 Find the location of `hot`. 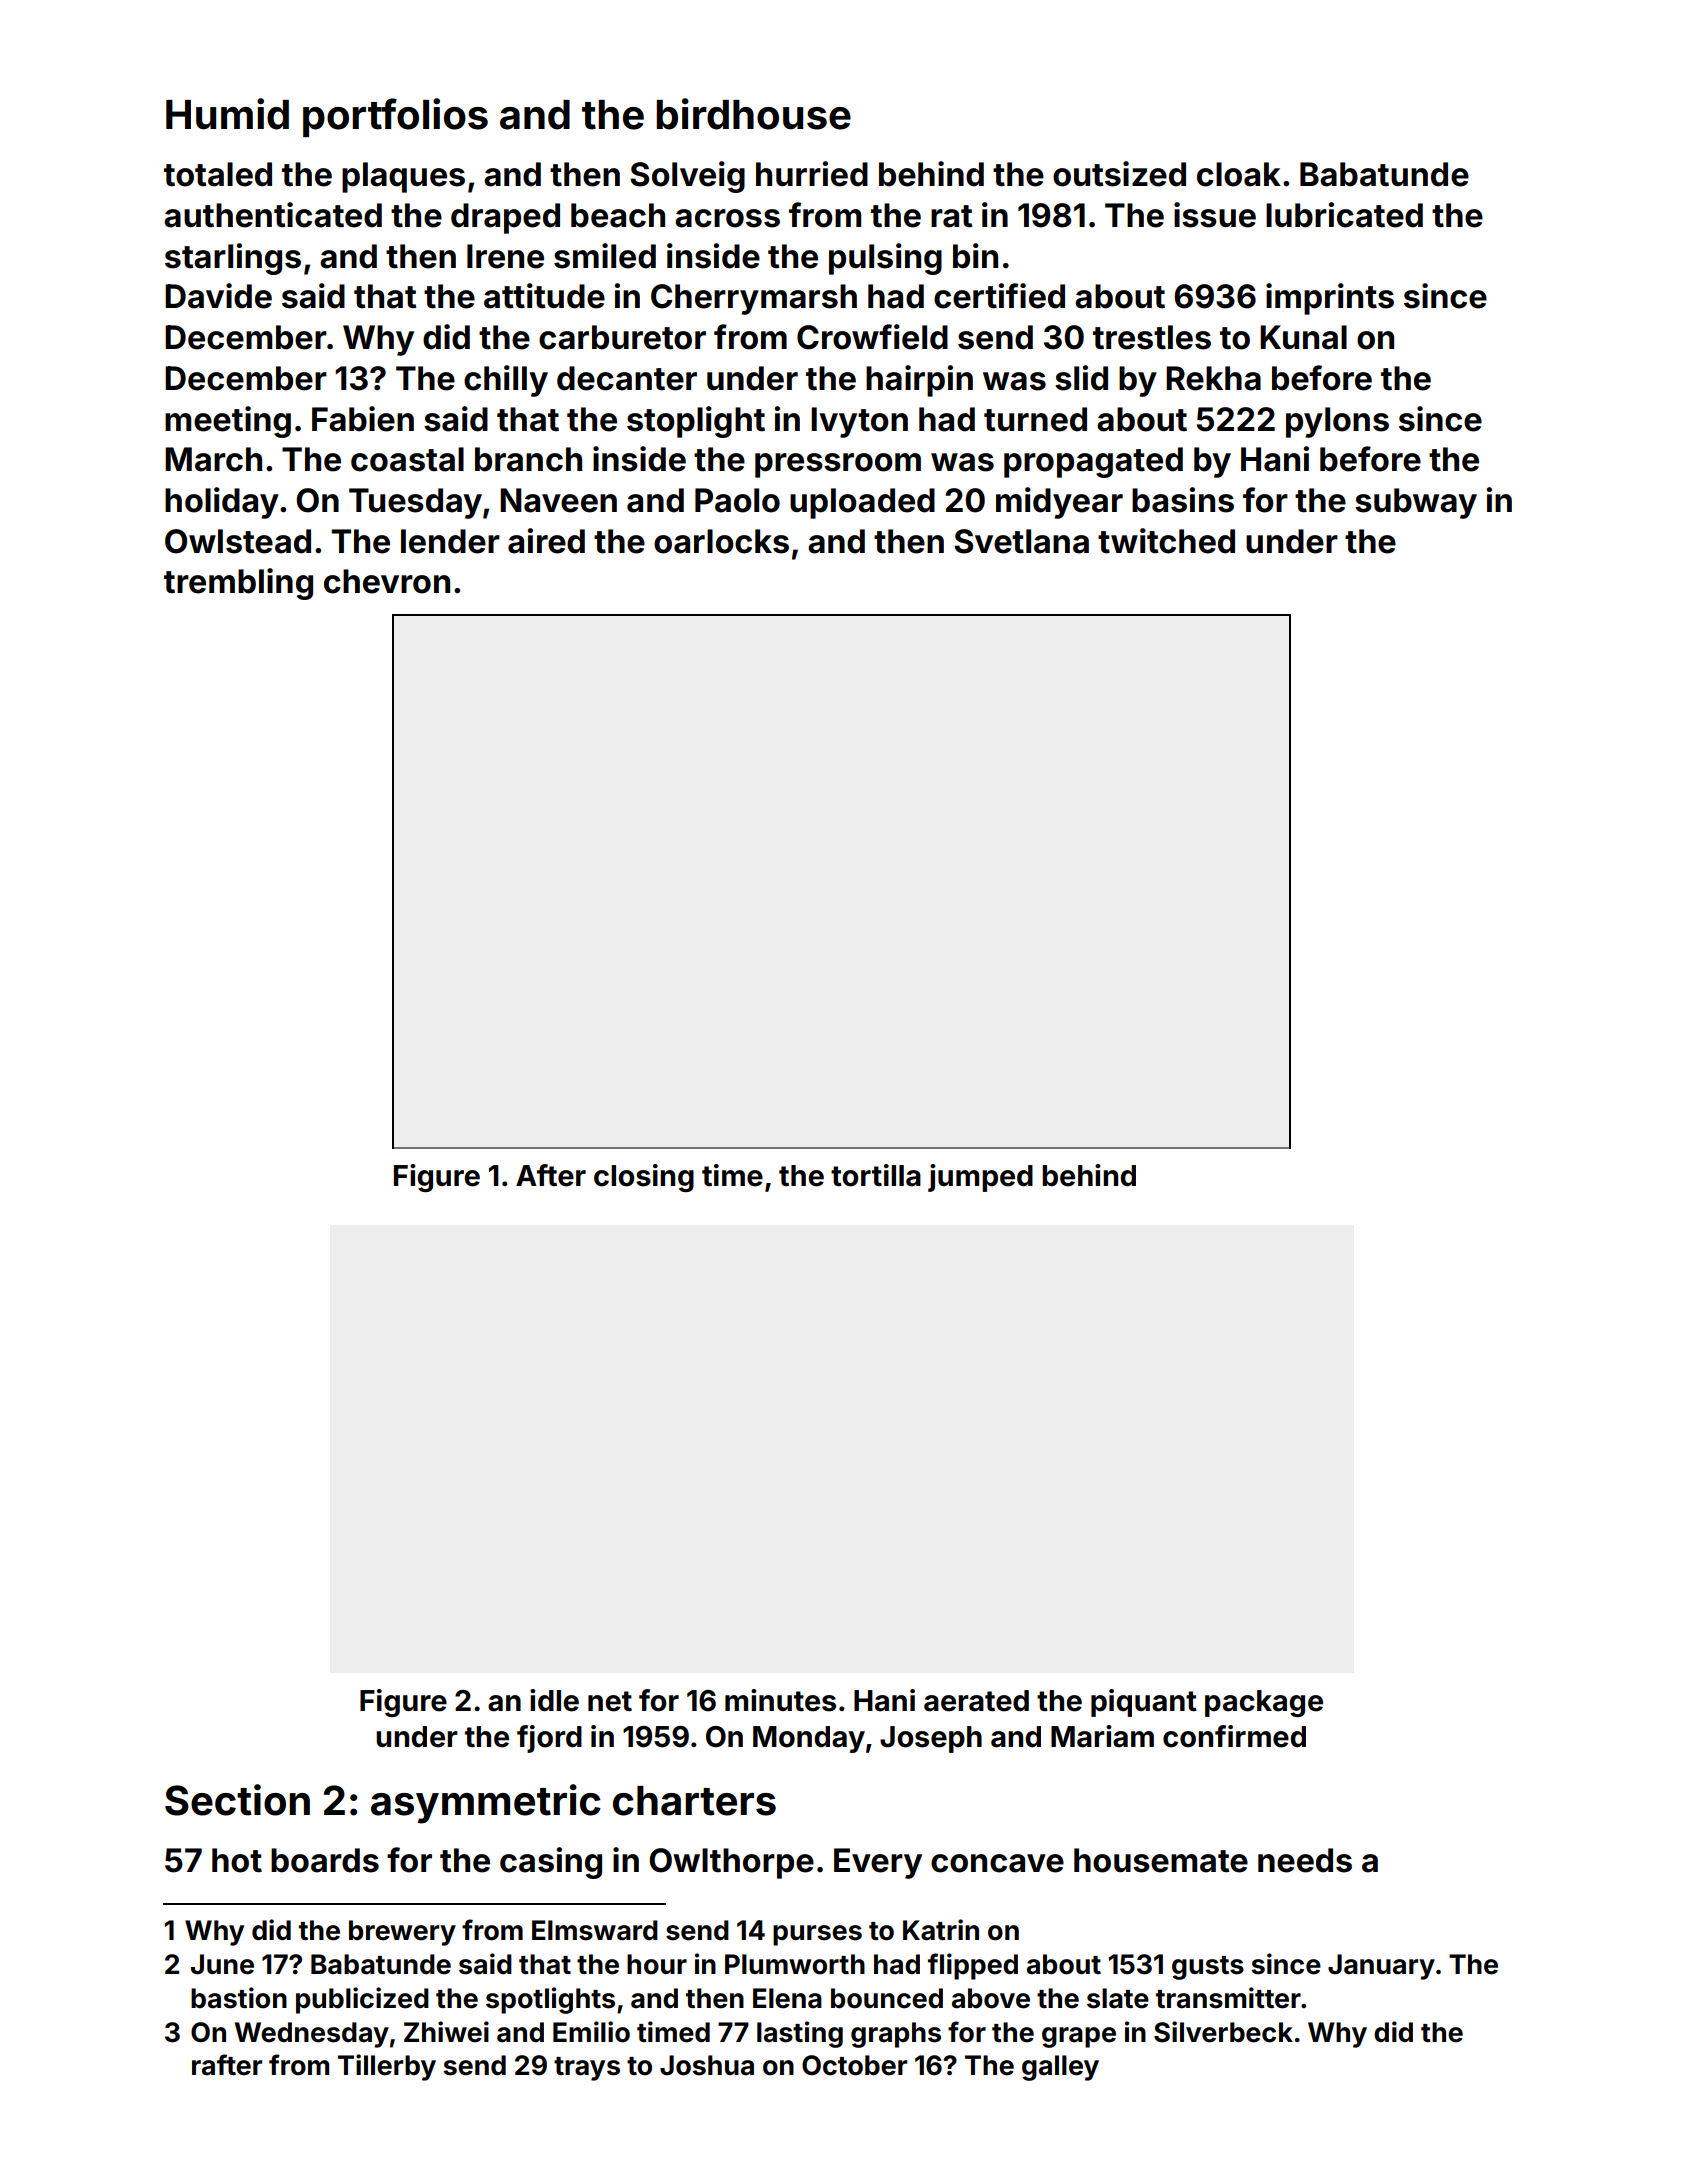

hot is located at coordinates (237, 1860).
